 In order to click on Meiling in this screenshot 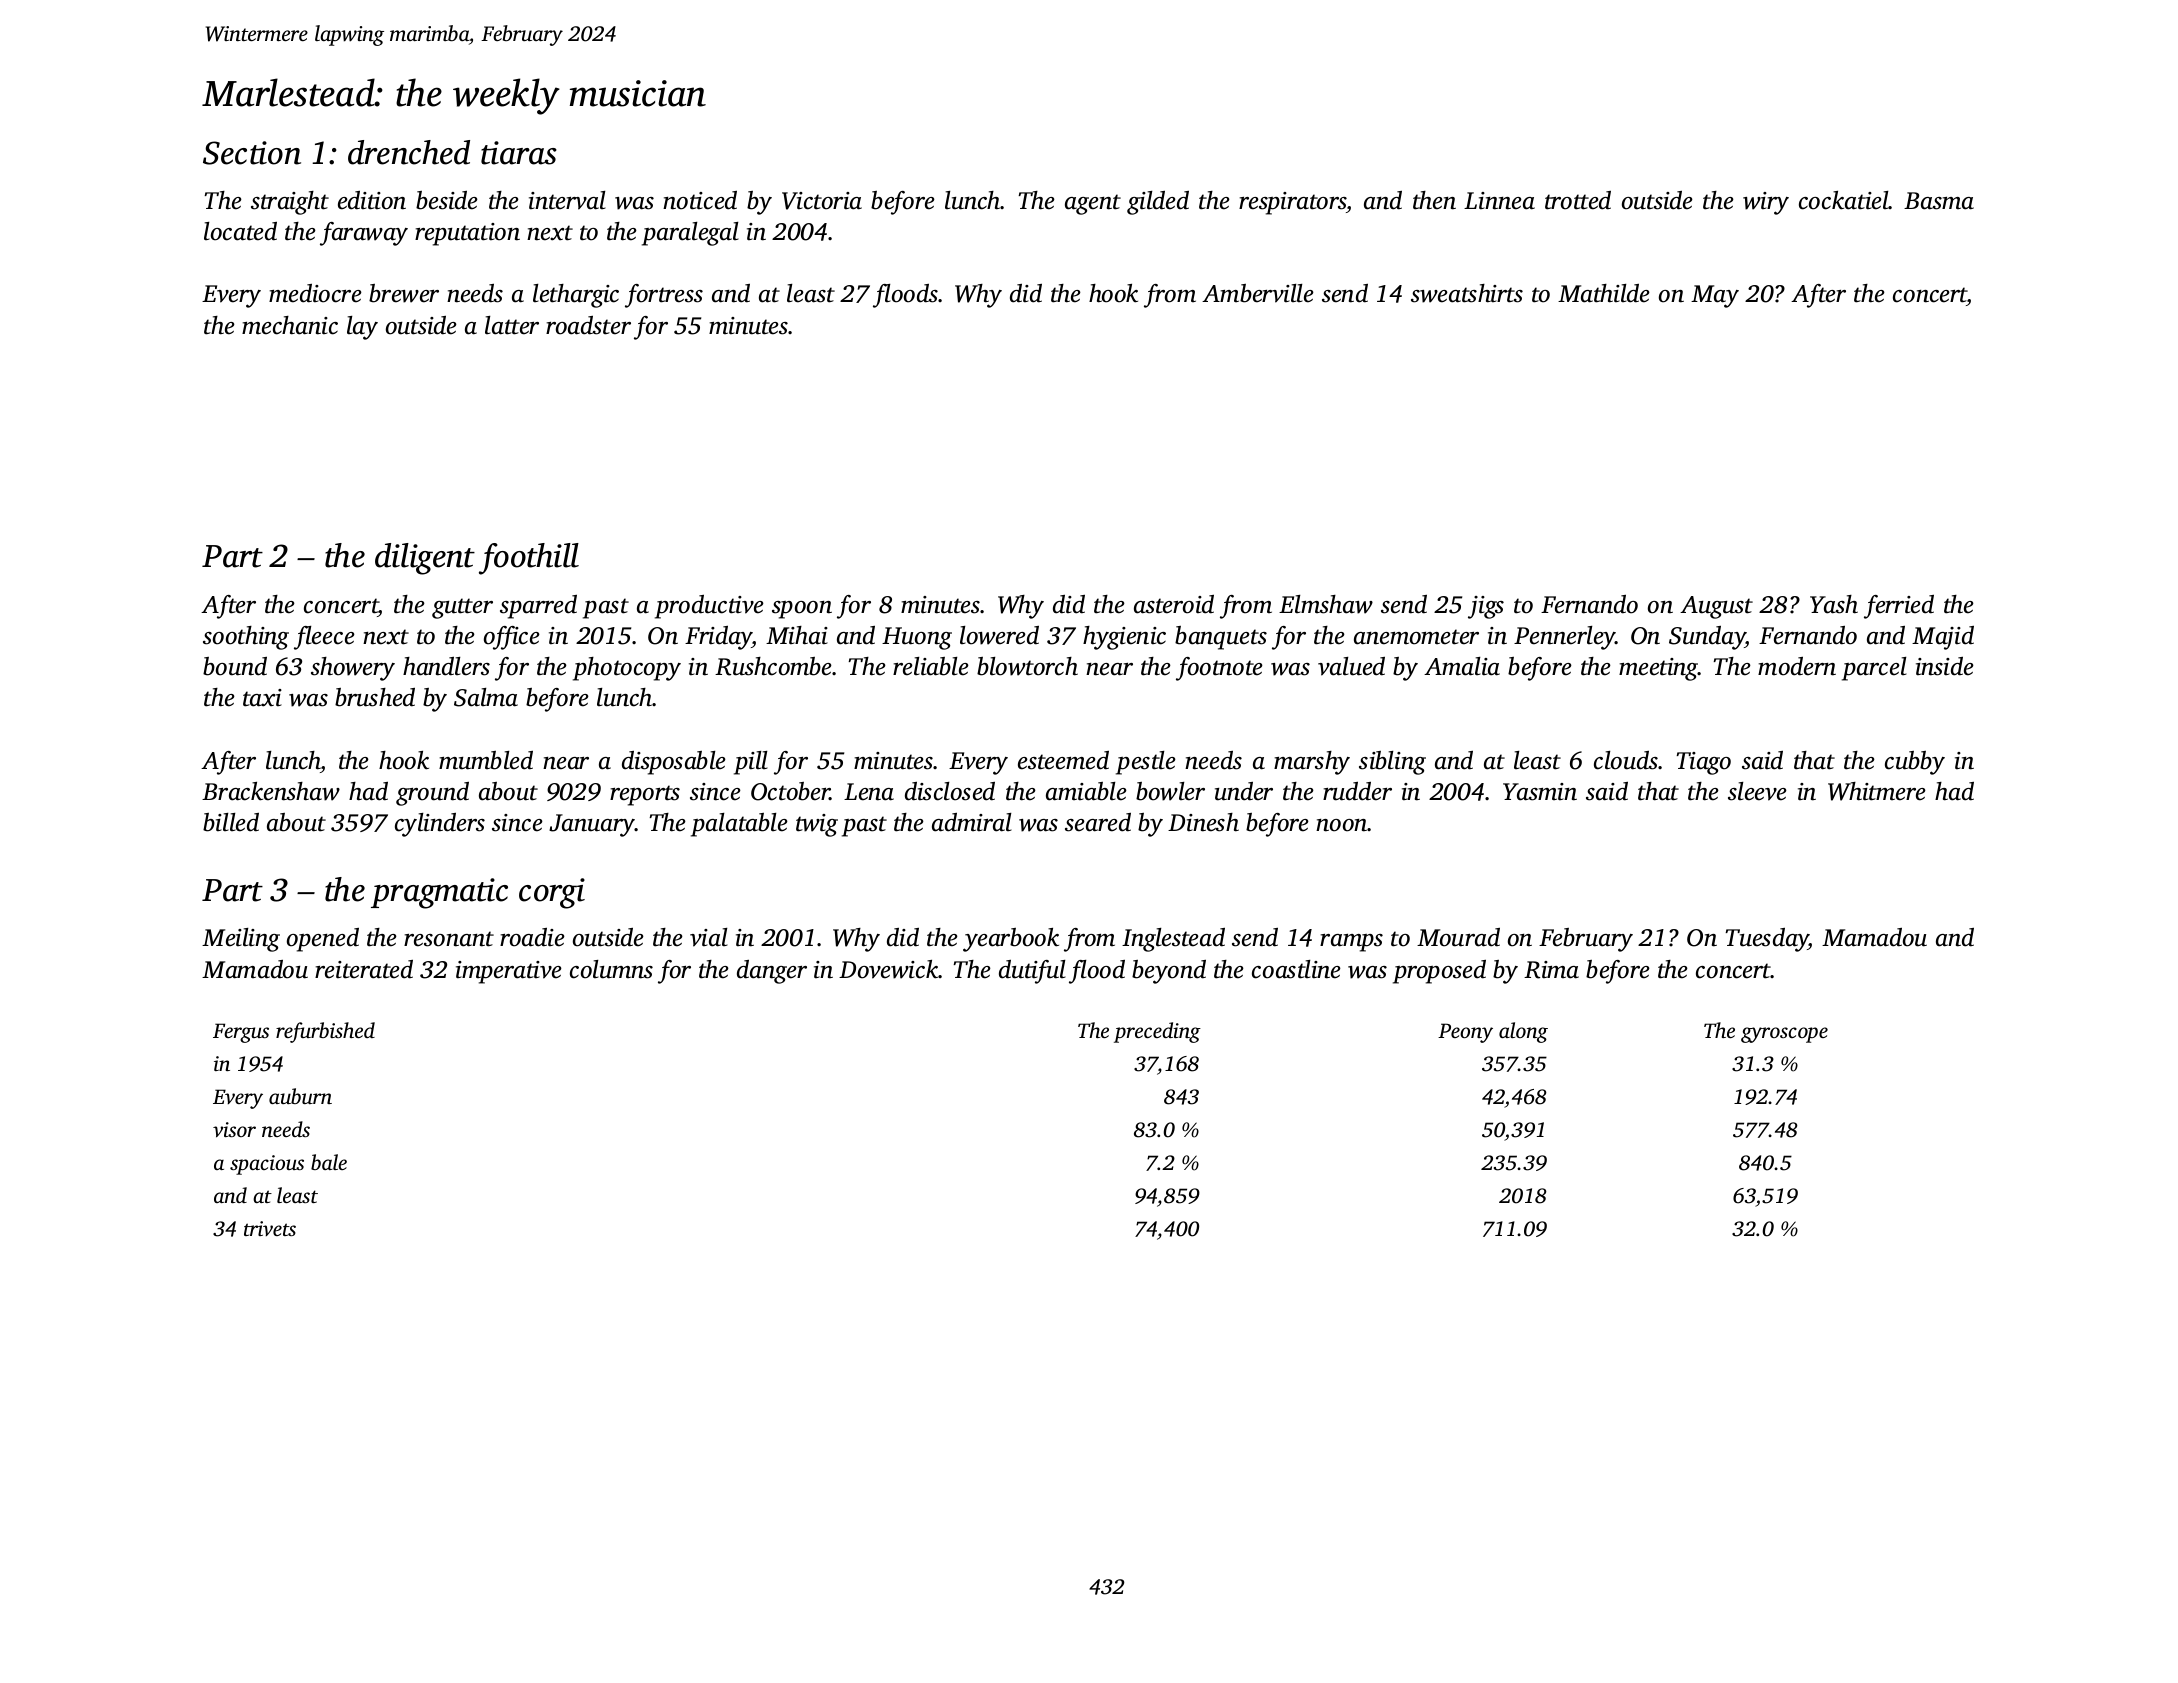, I will do `click(241, 940)`.
